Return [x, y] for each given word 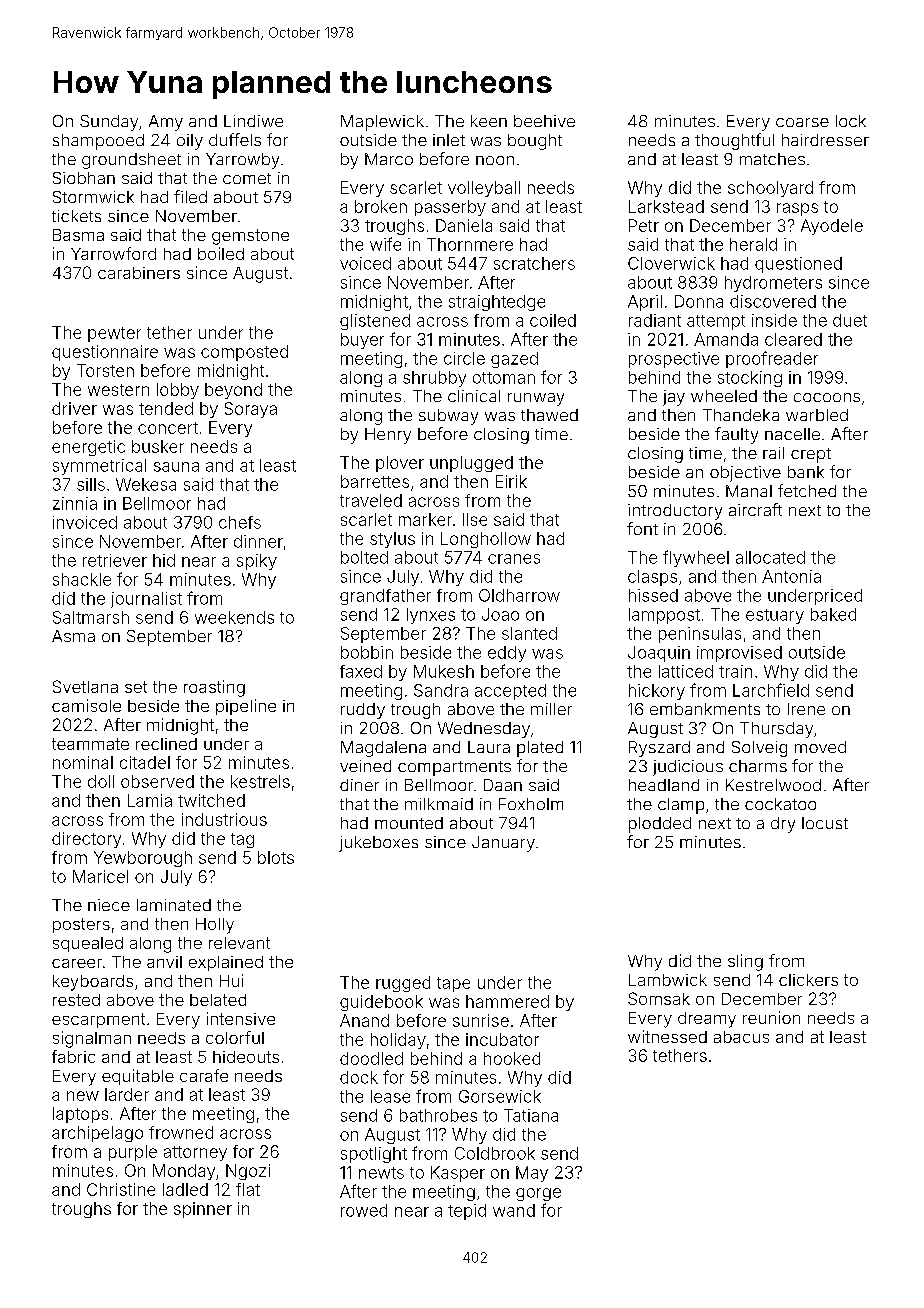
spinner [203, 1210]
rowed [364, 1210]
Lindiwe [253, 121]
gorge [538, 1194]
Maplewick [382, 123]
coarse [802, 122]
